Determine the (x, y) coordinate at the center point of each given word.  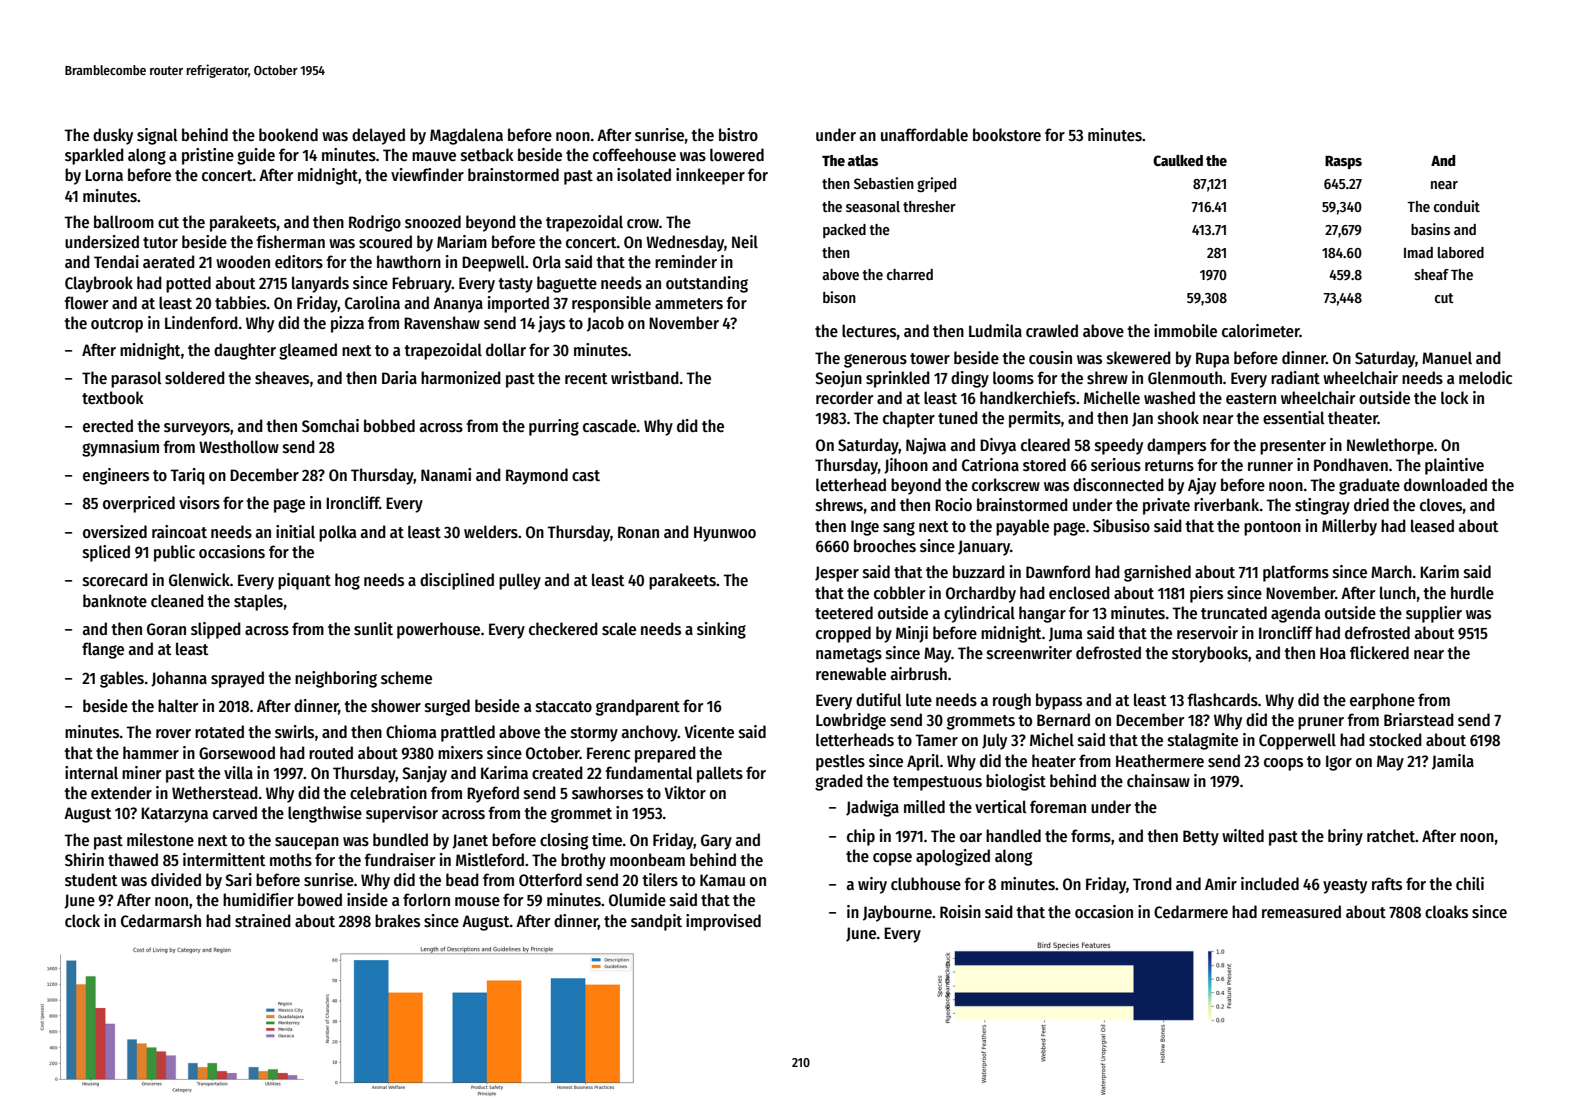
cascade (609, 426)
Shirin (84, 859)
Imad (1418, 252)
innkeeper (710, 176)
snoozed (433, 221)
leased (1432, 525)
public (174, 553)
